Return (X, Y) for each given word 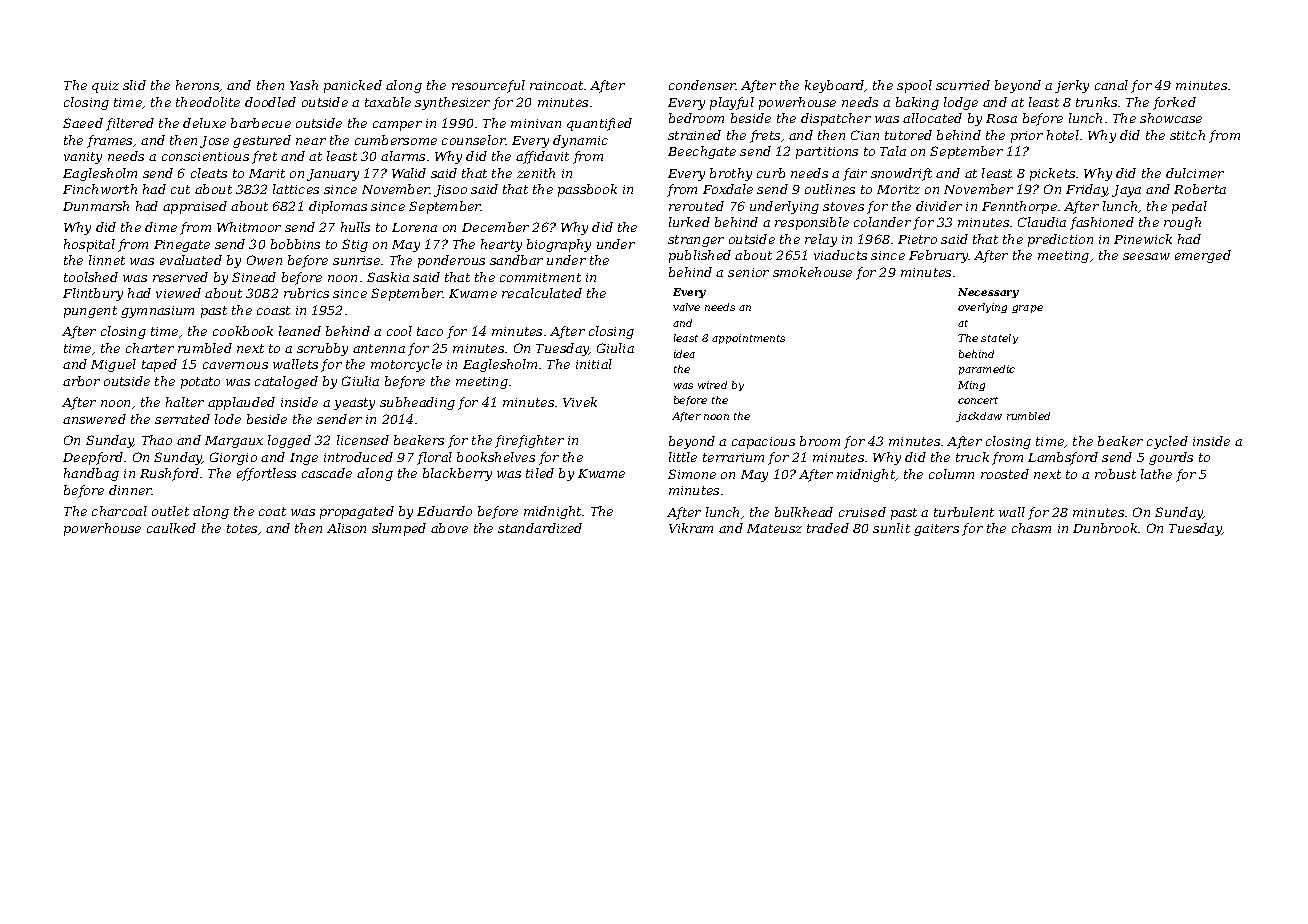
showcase (1171, 118)
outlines (830, 189)
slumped (399, 529)
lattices (296, 189)
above (449, 528)
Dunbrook (1105, 528)
